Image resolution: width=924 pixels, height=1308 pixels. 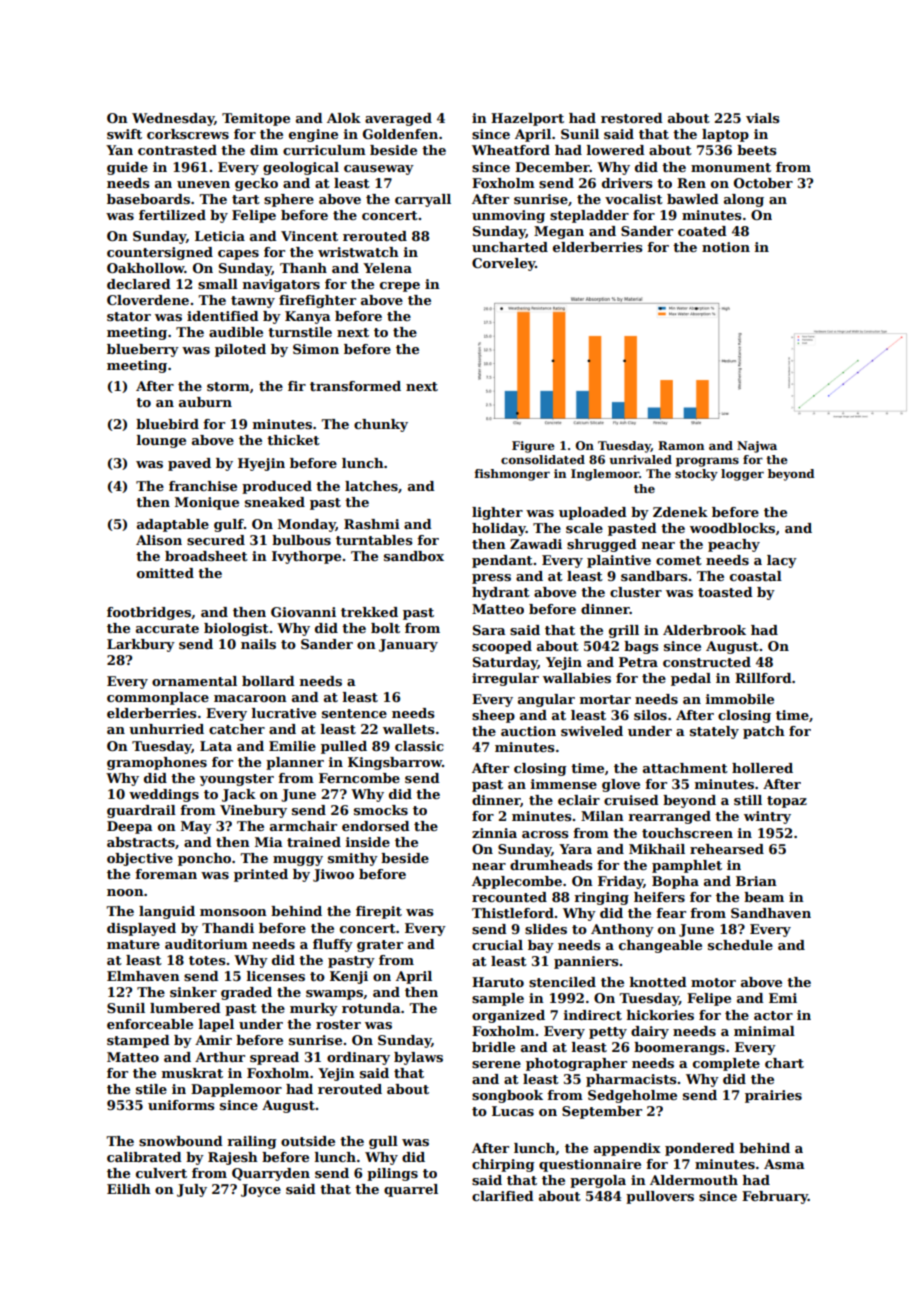 What do you see at coordinates (762, 118) in the image?
I see `vials` at bounding box center [762, 118].
